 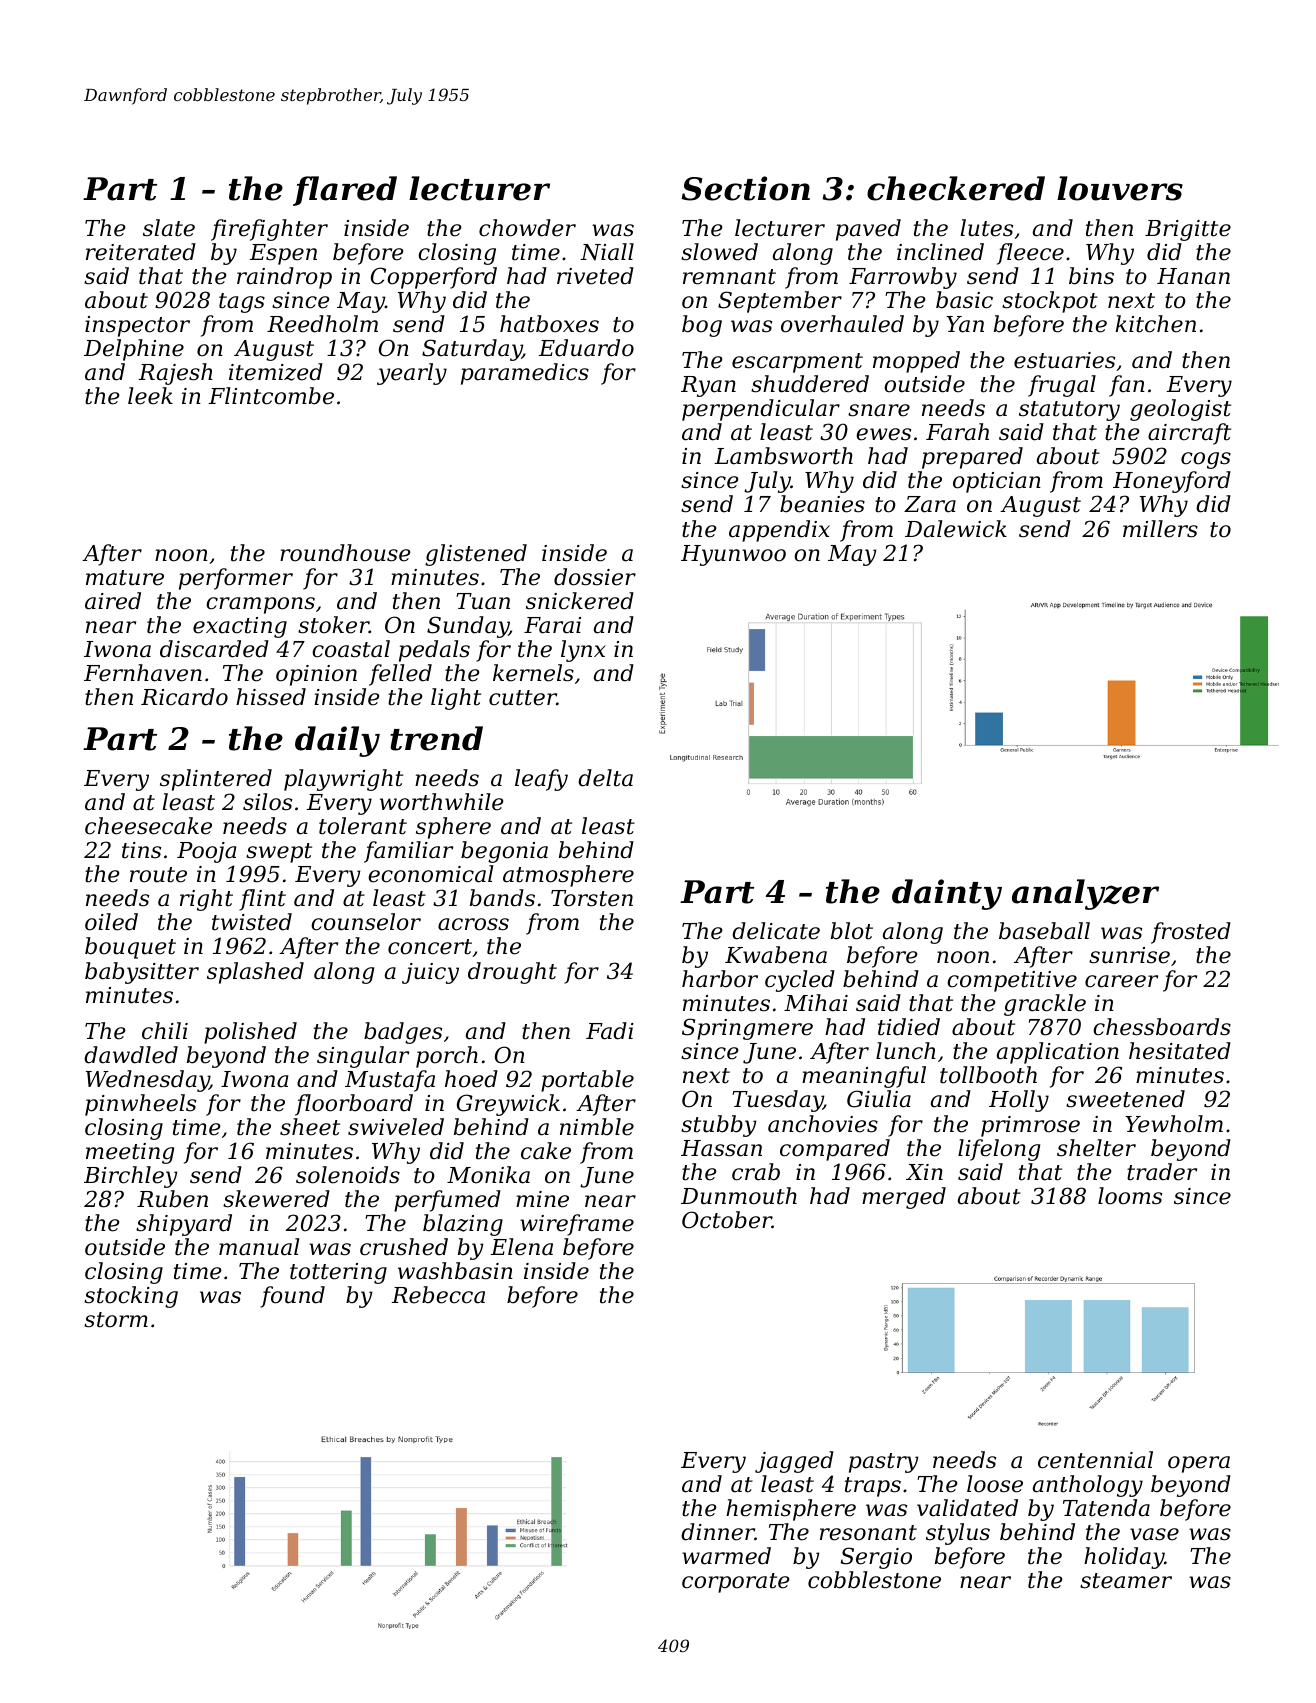 What do you see at coordinates (736, 1583) in the document?
I see `corporate` at bounding box center [736, 1583].
